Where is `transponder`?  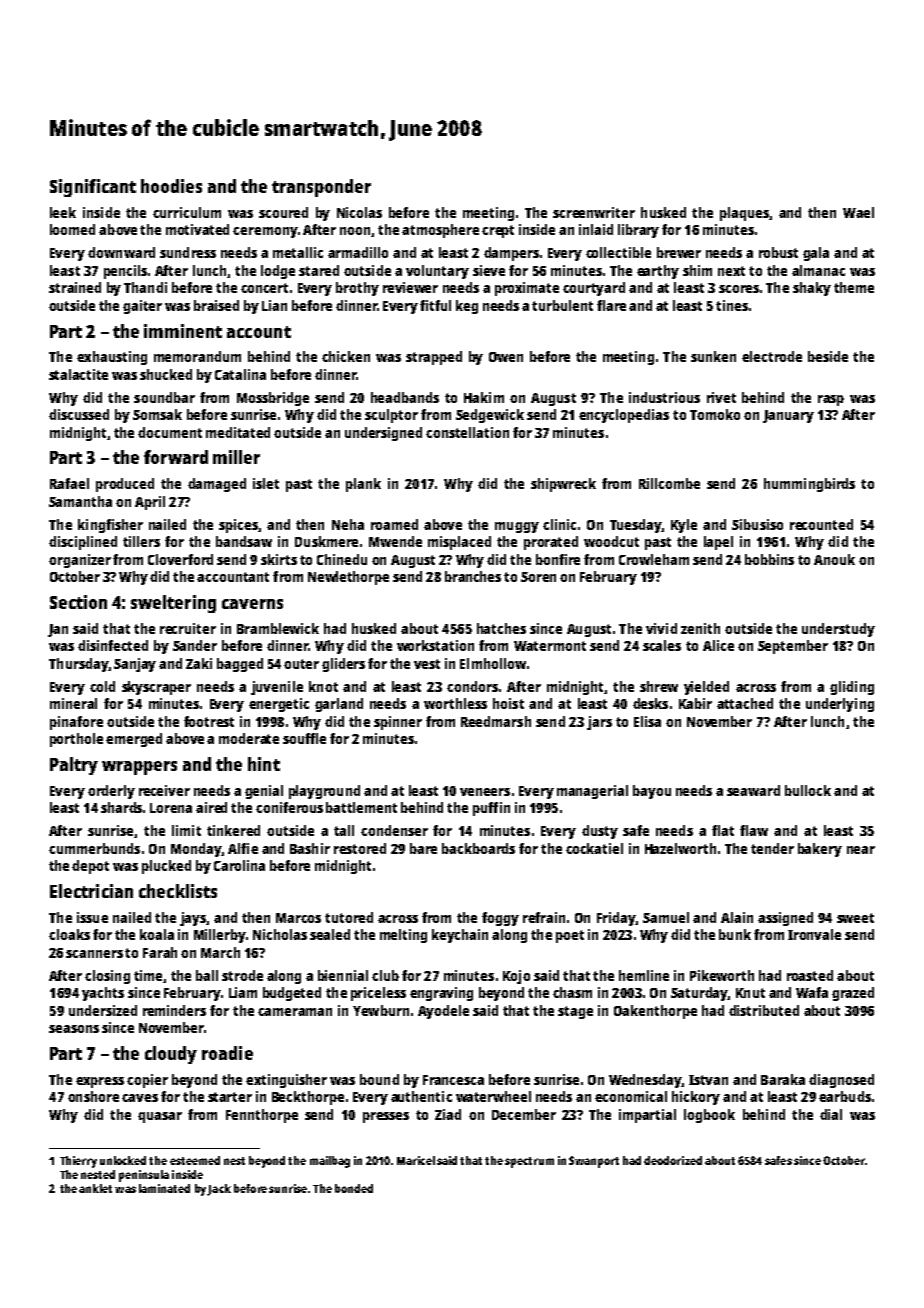 transponder is located at coordinates (321, 188).
